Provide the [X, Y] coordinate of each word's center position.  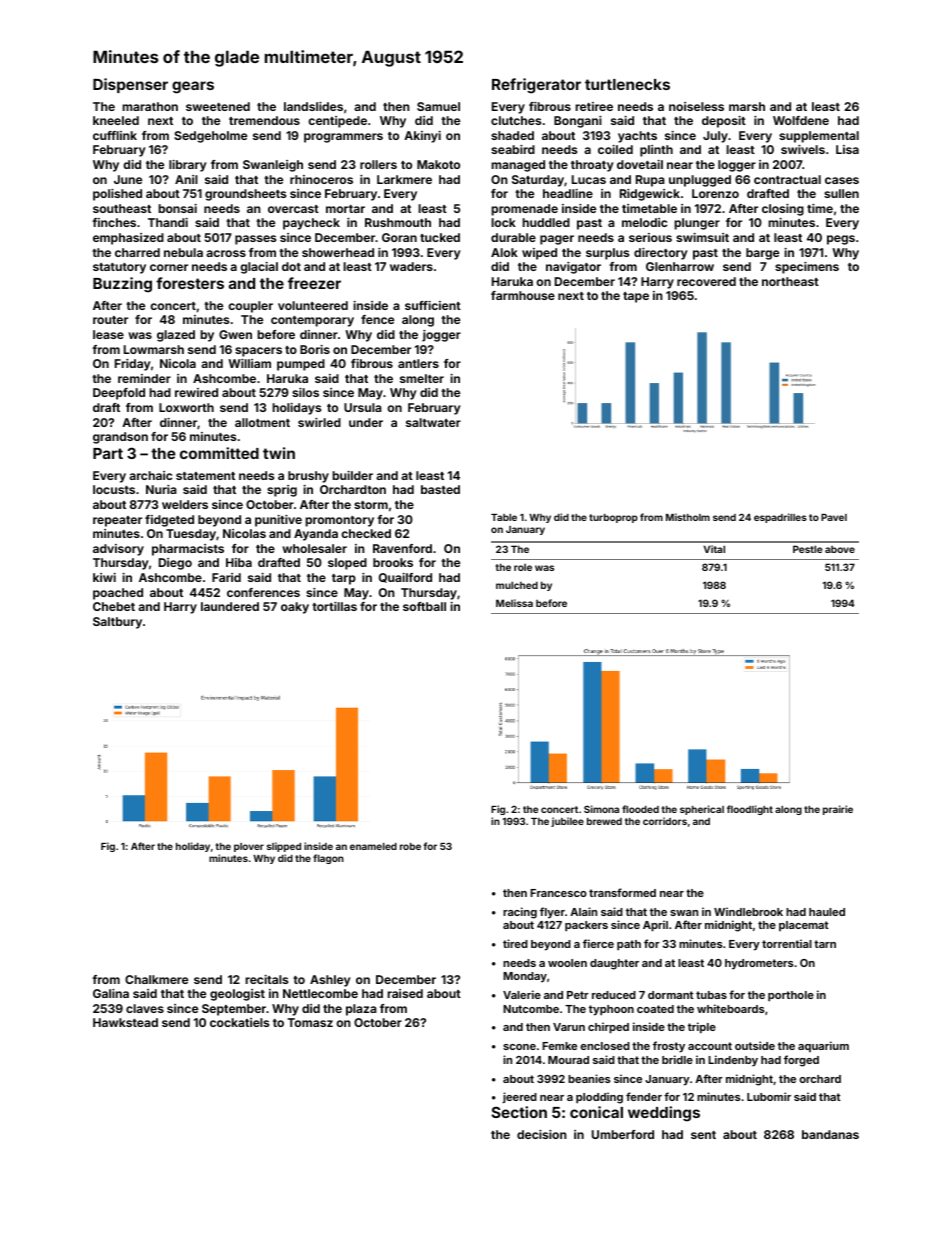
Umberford [623, 1134]
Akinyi [422, 137]
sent [703, 1135]
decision [542, 1134]
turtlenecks [627, 84]
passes [255, 240]
